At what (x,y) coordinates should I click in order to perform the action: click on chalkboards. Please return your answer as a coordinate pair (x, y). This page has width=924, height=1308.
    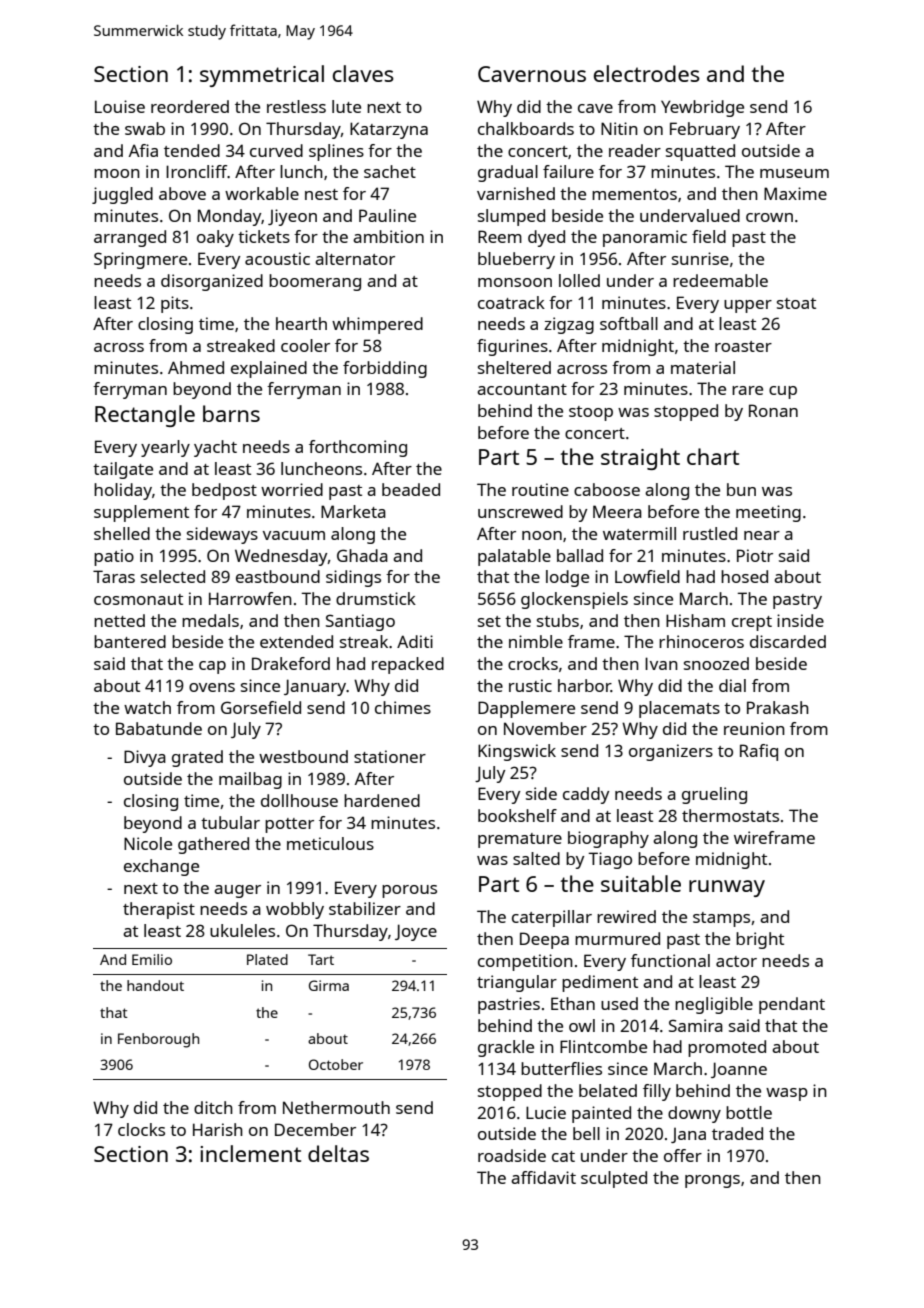
    Looking at the image, I should click on (526, 128).
